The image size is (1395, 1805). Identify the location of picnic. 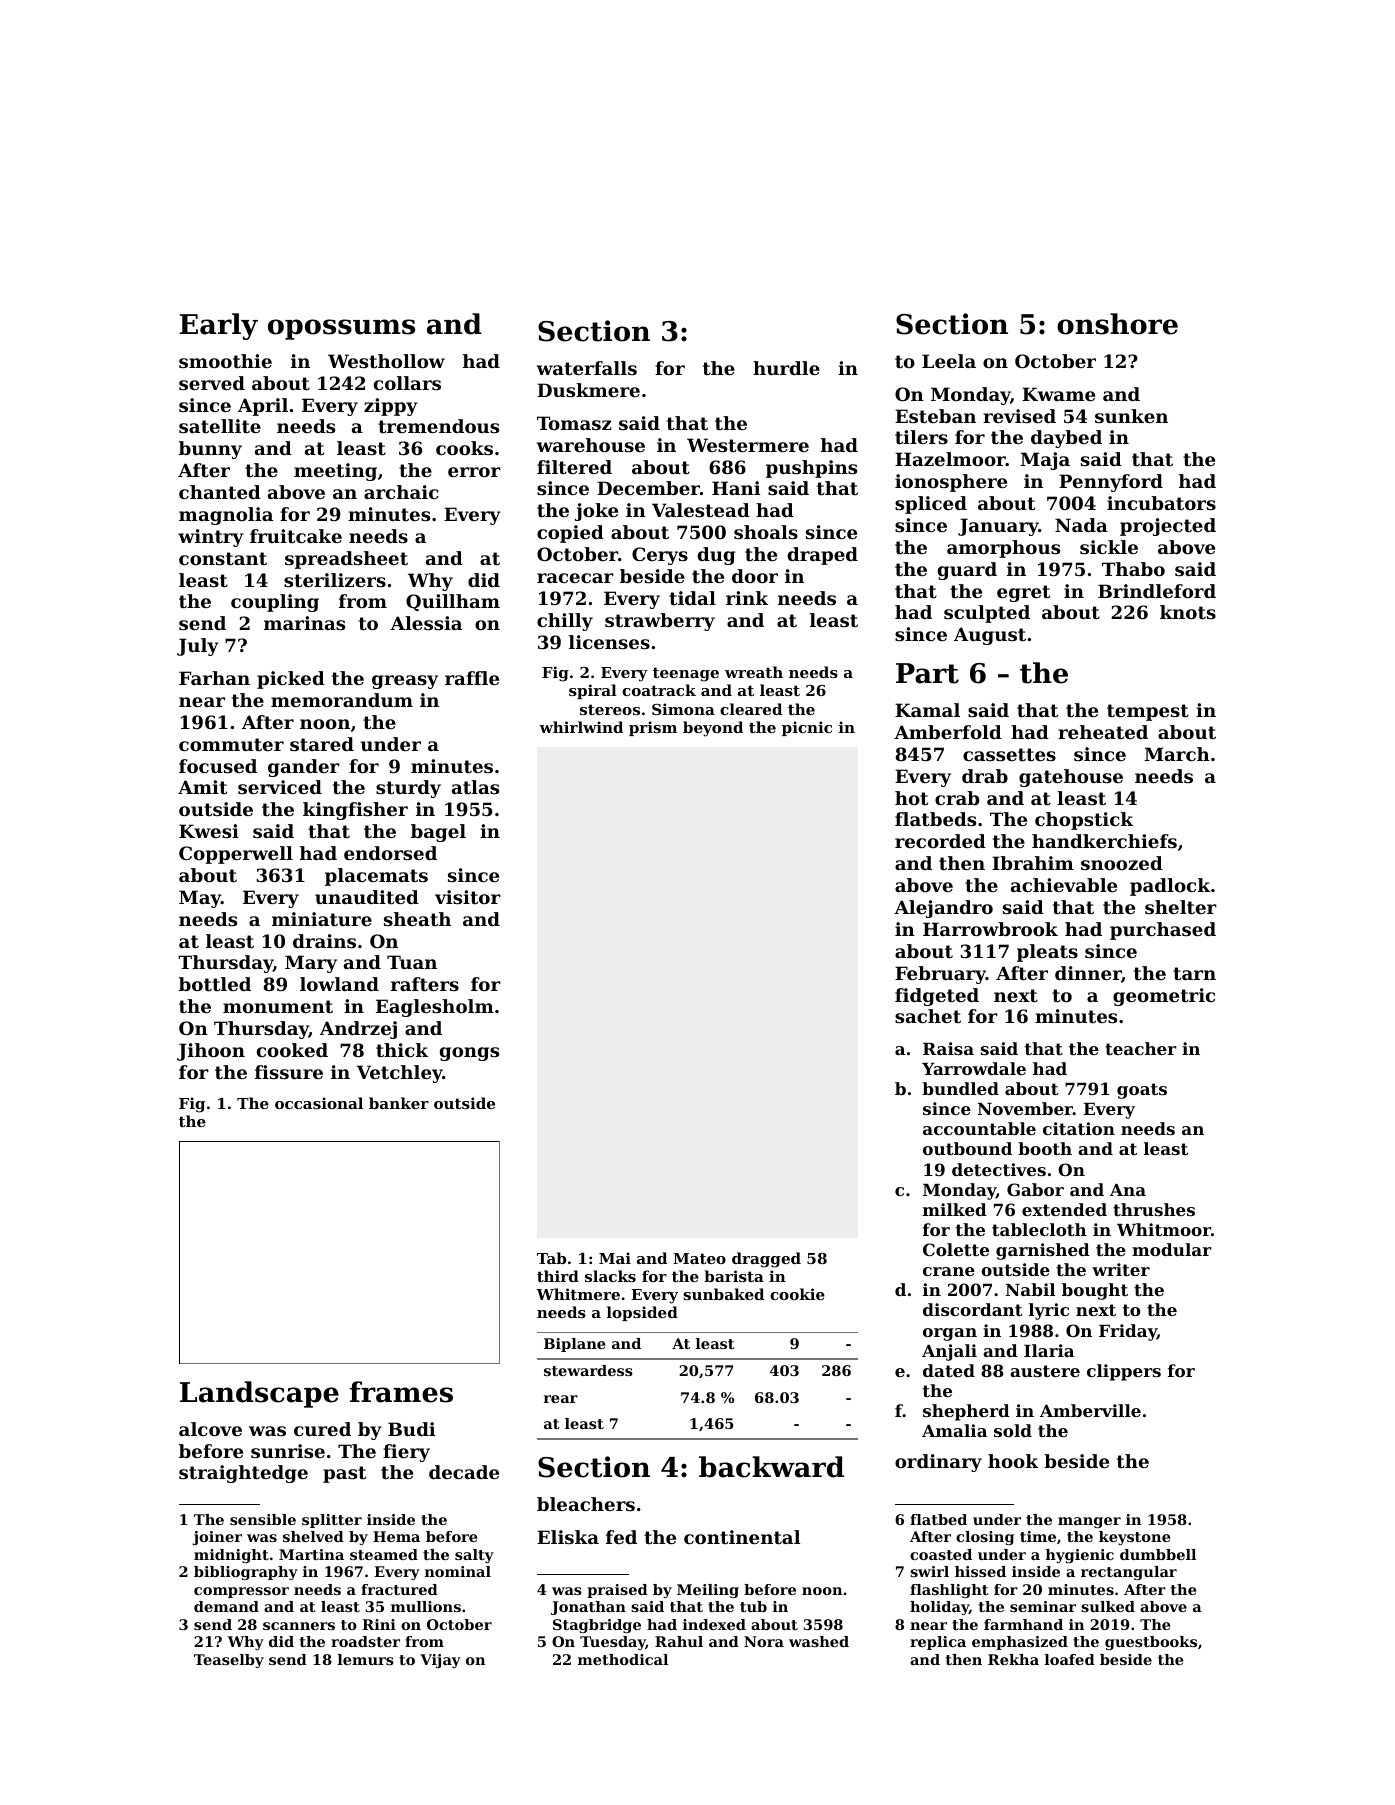
(807, 728).
